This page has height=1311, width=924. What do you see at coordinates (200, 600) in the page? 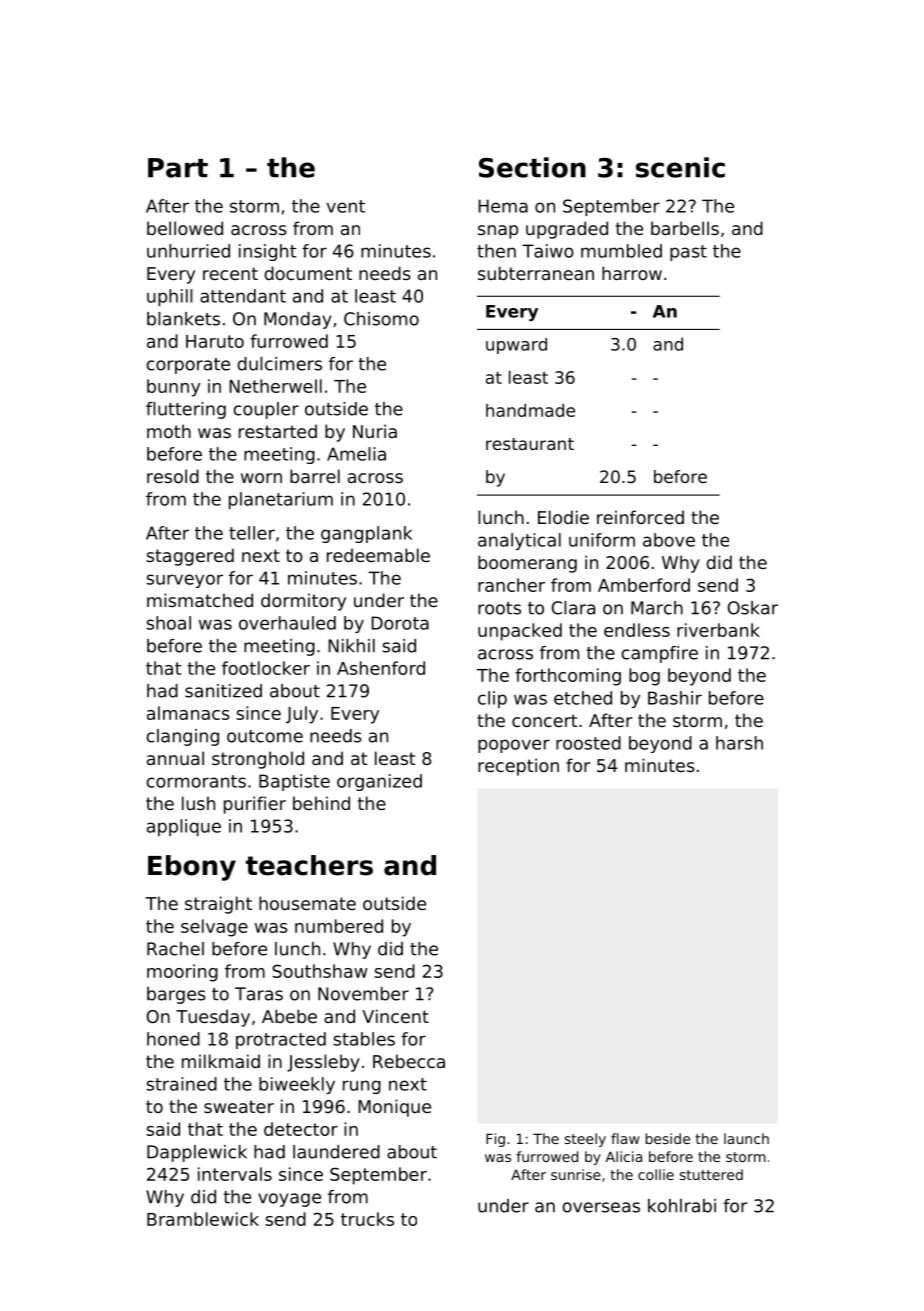
I see `mismatched` at bounding box center [200, 600].
